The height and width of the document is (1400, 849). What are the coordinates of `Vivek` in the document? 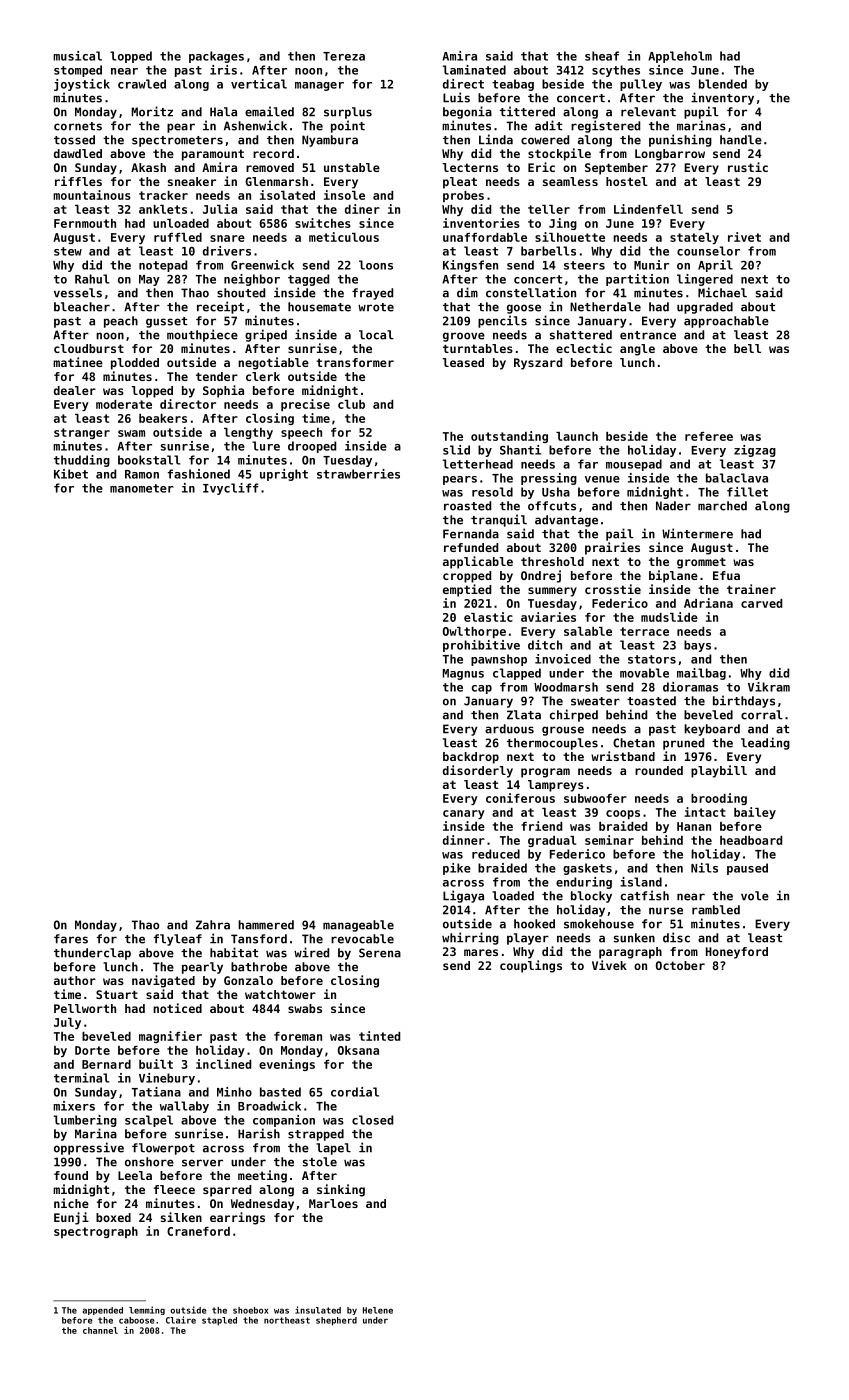 It's located at (609, 965).
